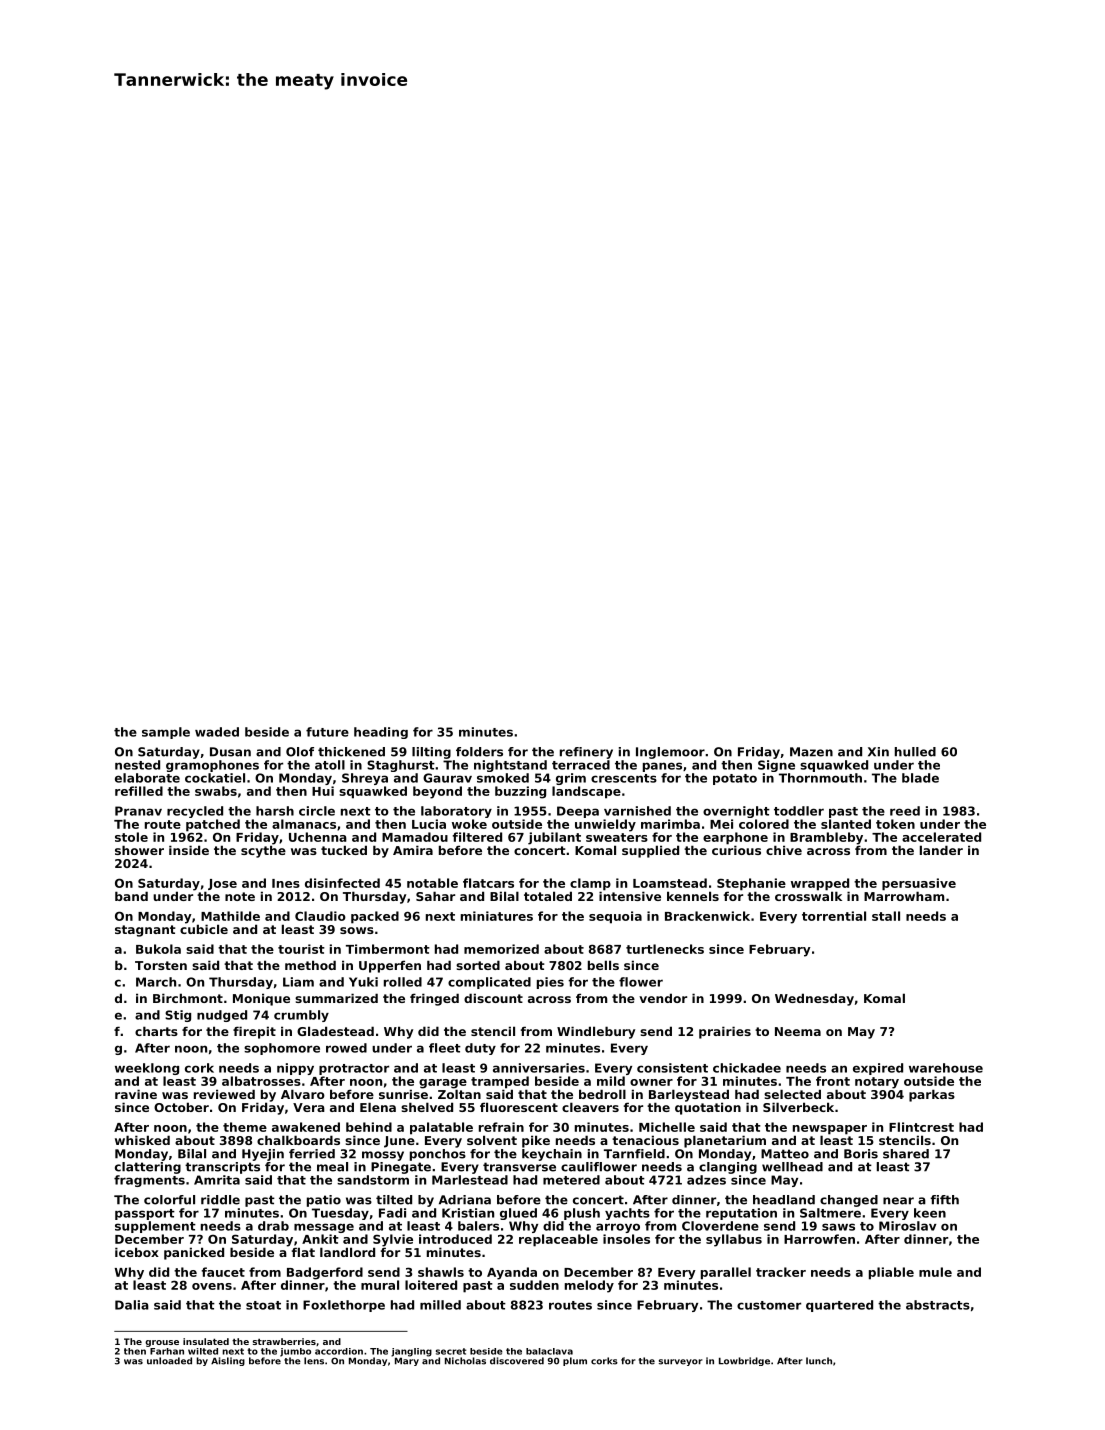 The height and width of the screenshot is (1430, 1105). I want to click on strawberries, so click(284, 1341).
